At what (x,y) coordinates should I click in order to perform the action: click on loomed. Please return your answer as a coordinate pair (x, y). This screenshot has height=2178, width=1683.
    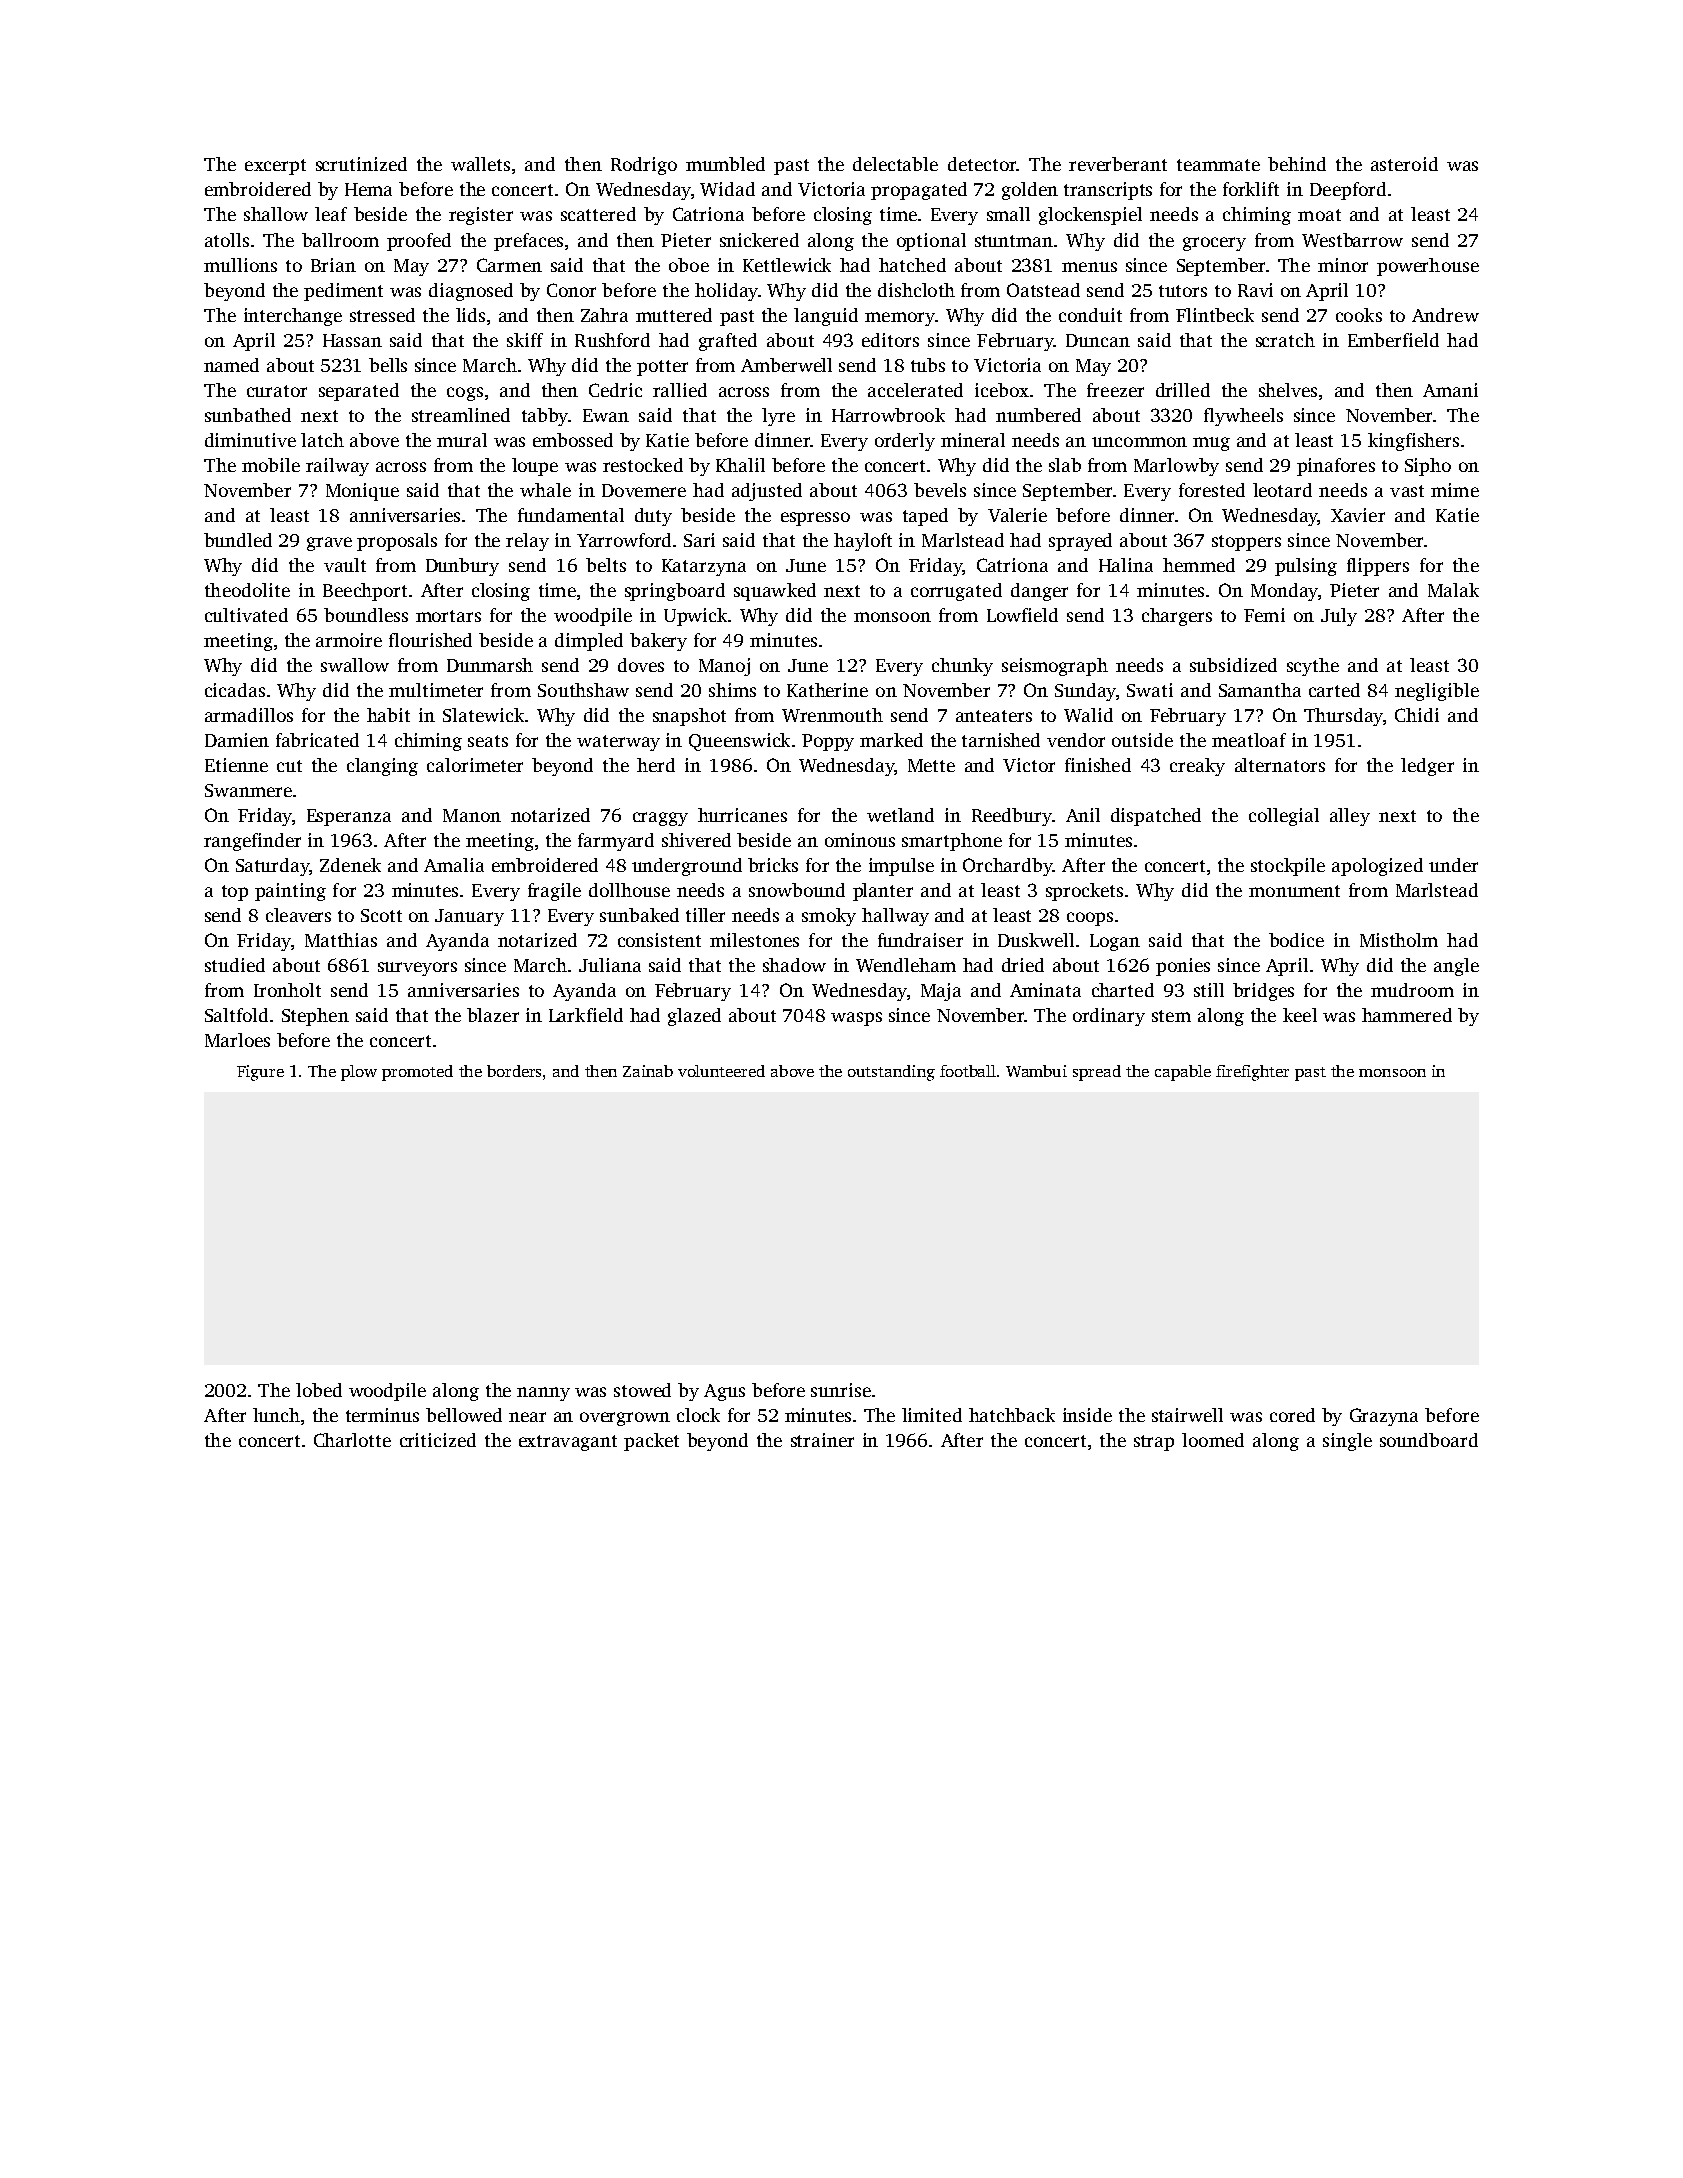
    Looking at the image, I should click on (1213, 1440).
